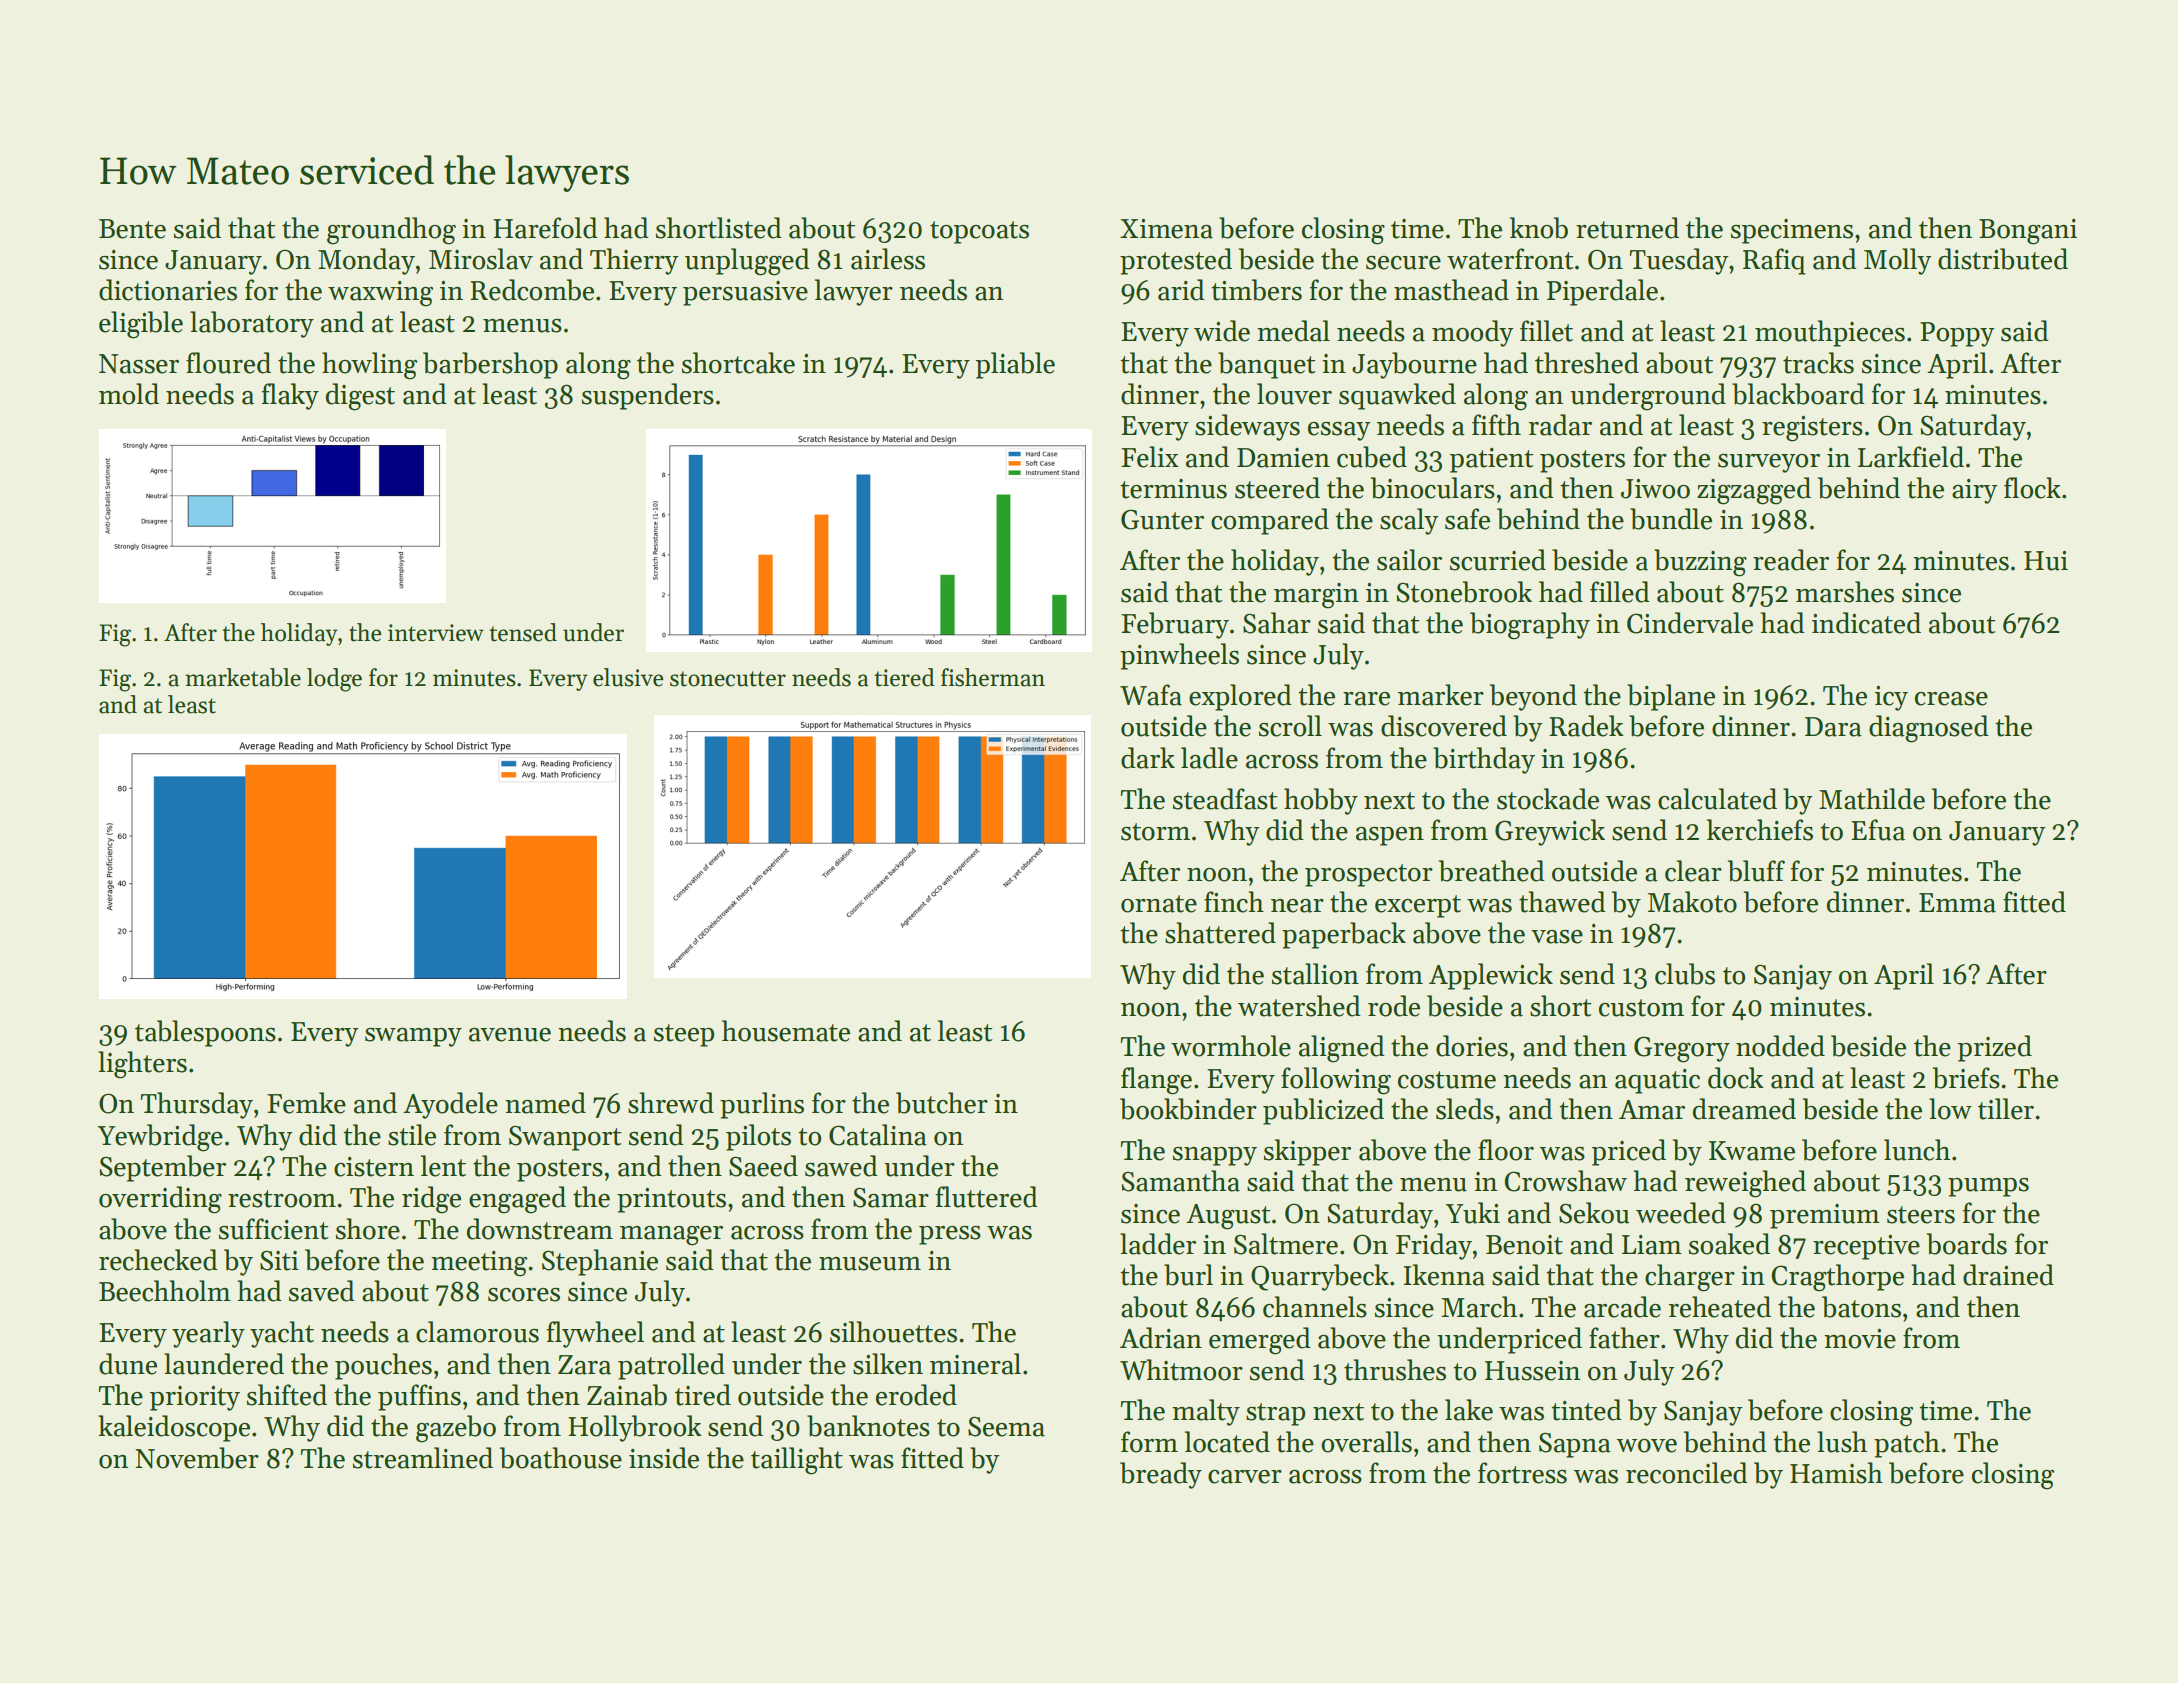  I want to click on Felix, so click(1149, 457).
